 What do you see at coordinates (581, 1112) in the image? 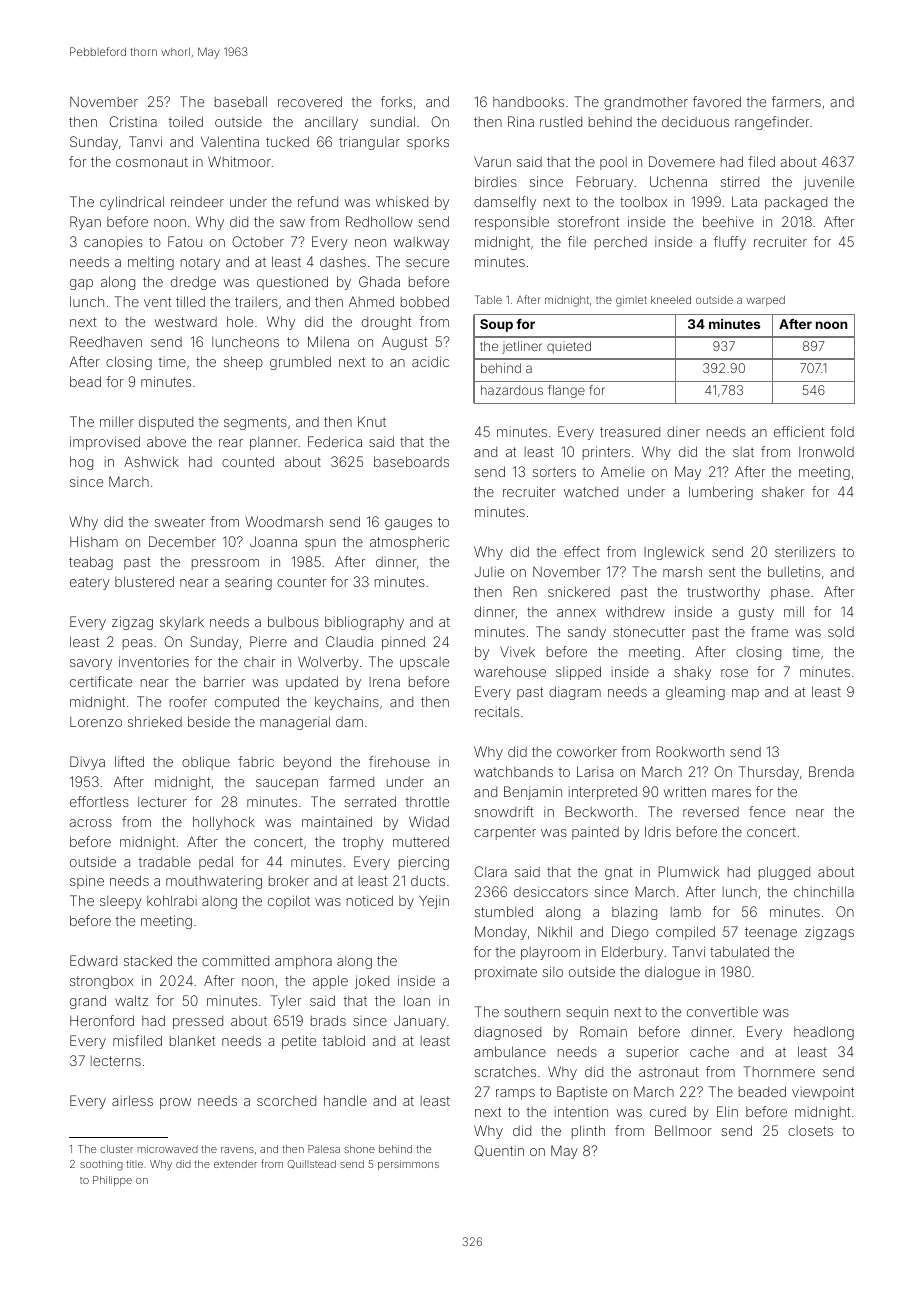
I see `intention` at bounding box center [581, 1112].
